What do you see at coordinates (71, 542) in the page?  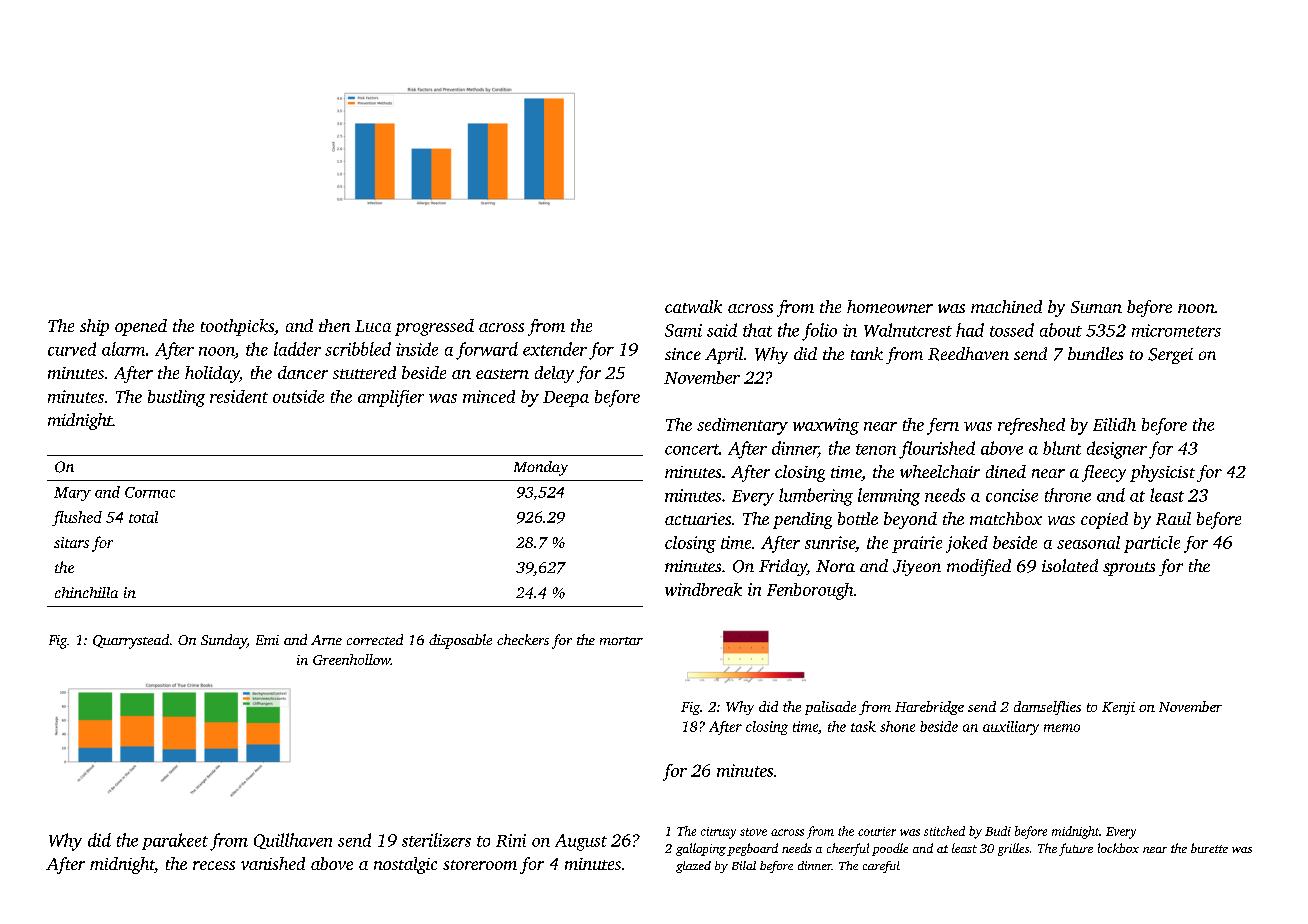 I see `sitars` at bounding box center [71, 542].
